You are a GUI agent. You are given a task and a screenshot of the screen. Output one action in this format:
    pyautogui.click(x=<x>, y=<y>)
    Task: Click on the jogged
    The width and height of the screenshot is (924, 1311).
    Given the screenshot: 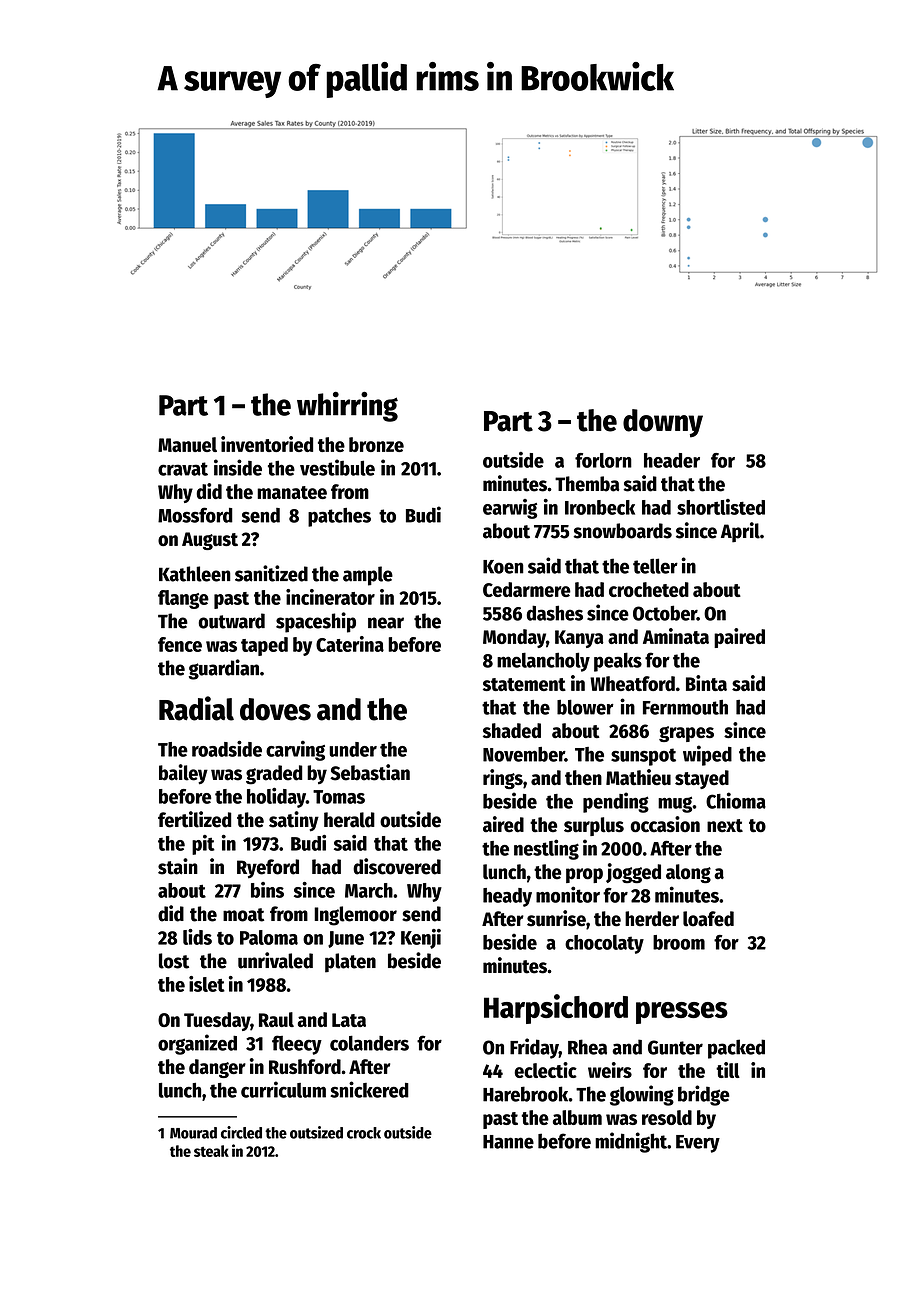 What is the action you would take?
    pyautogui.click(x=633, y=873)
